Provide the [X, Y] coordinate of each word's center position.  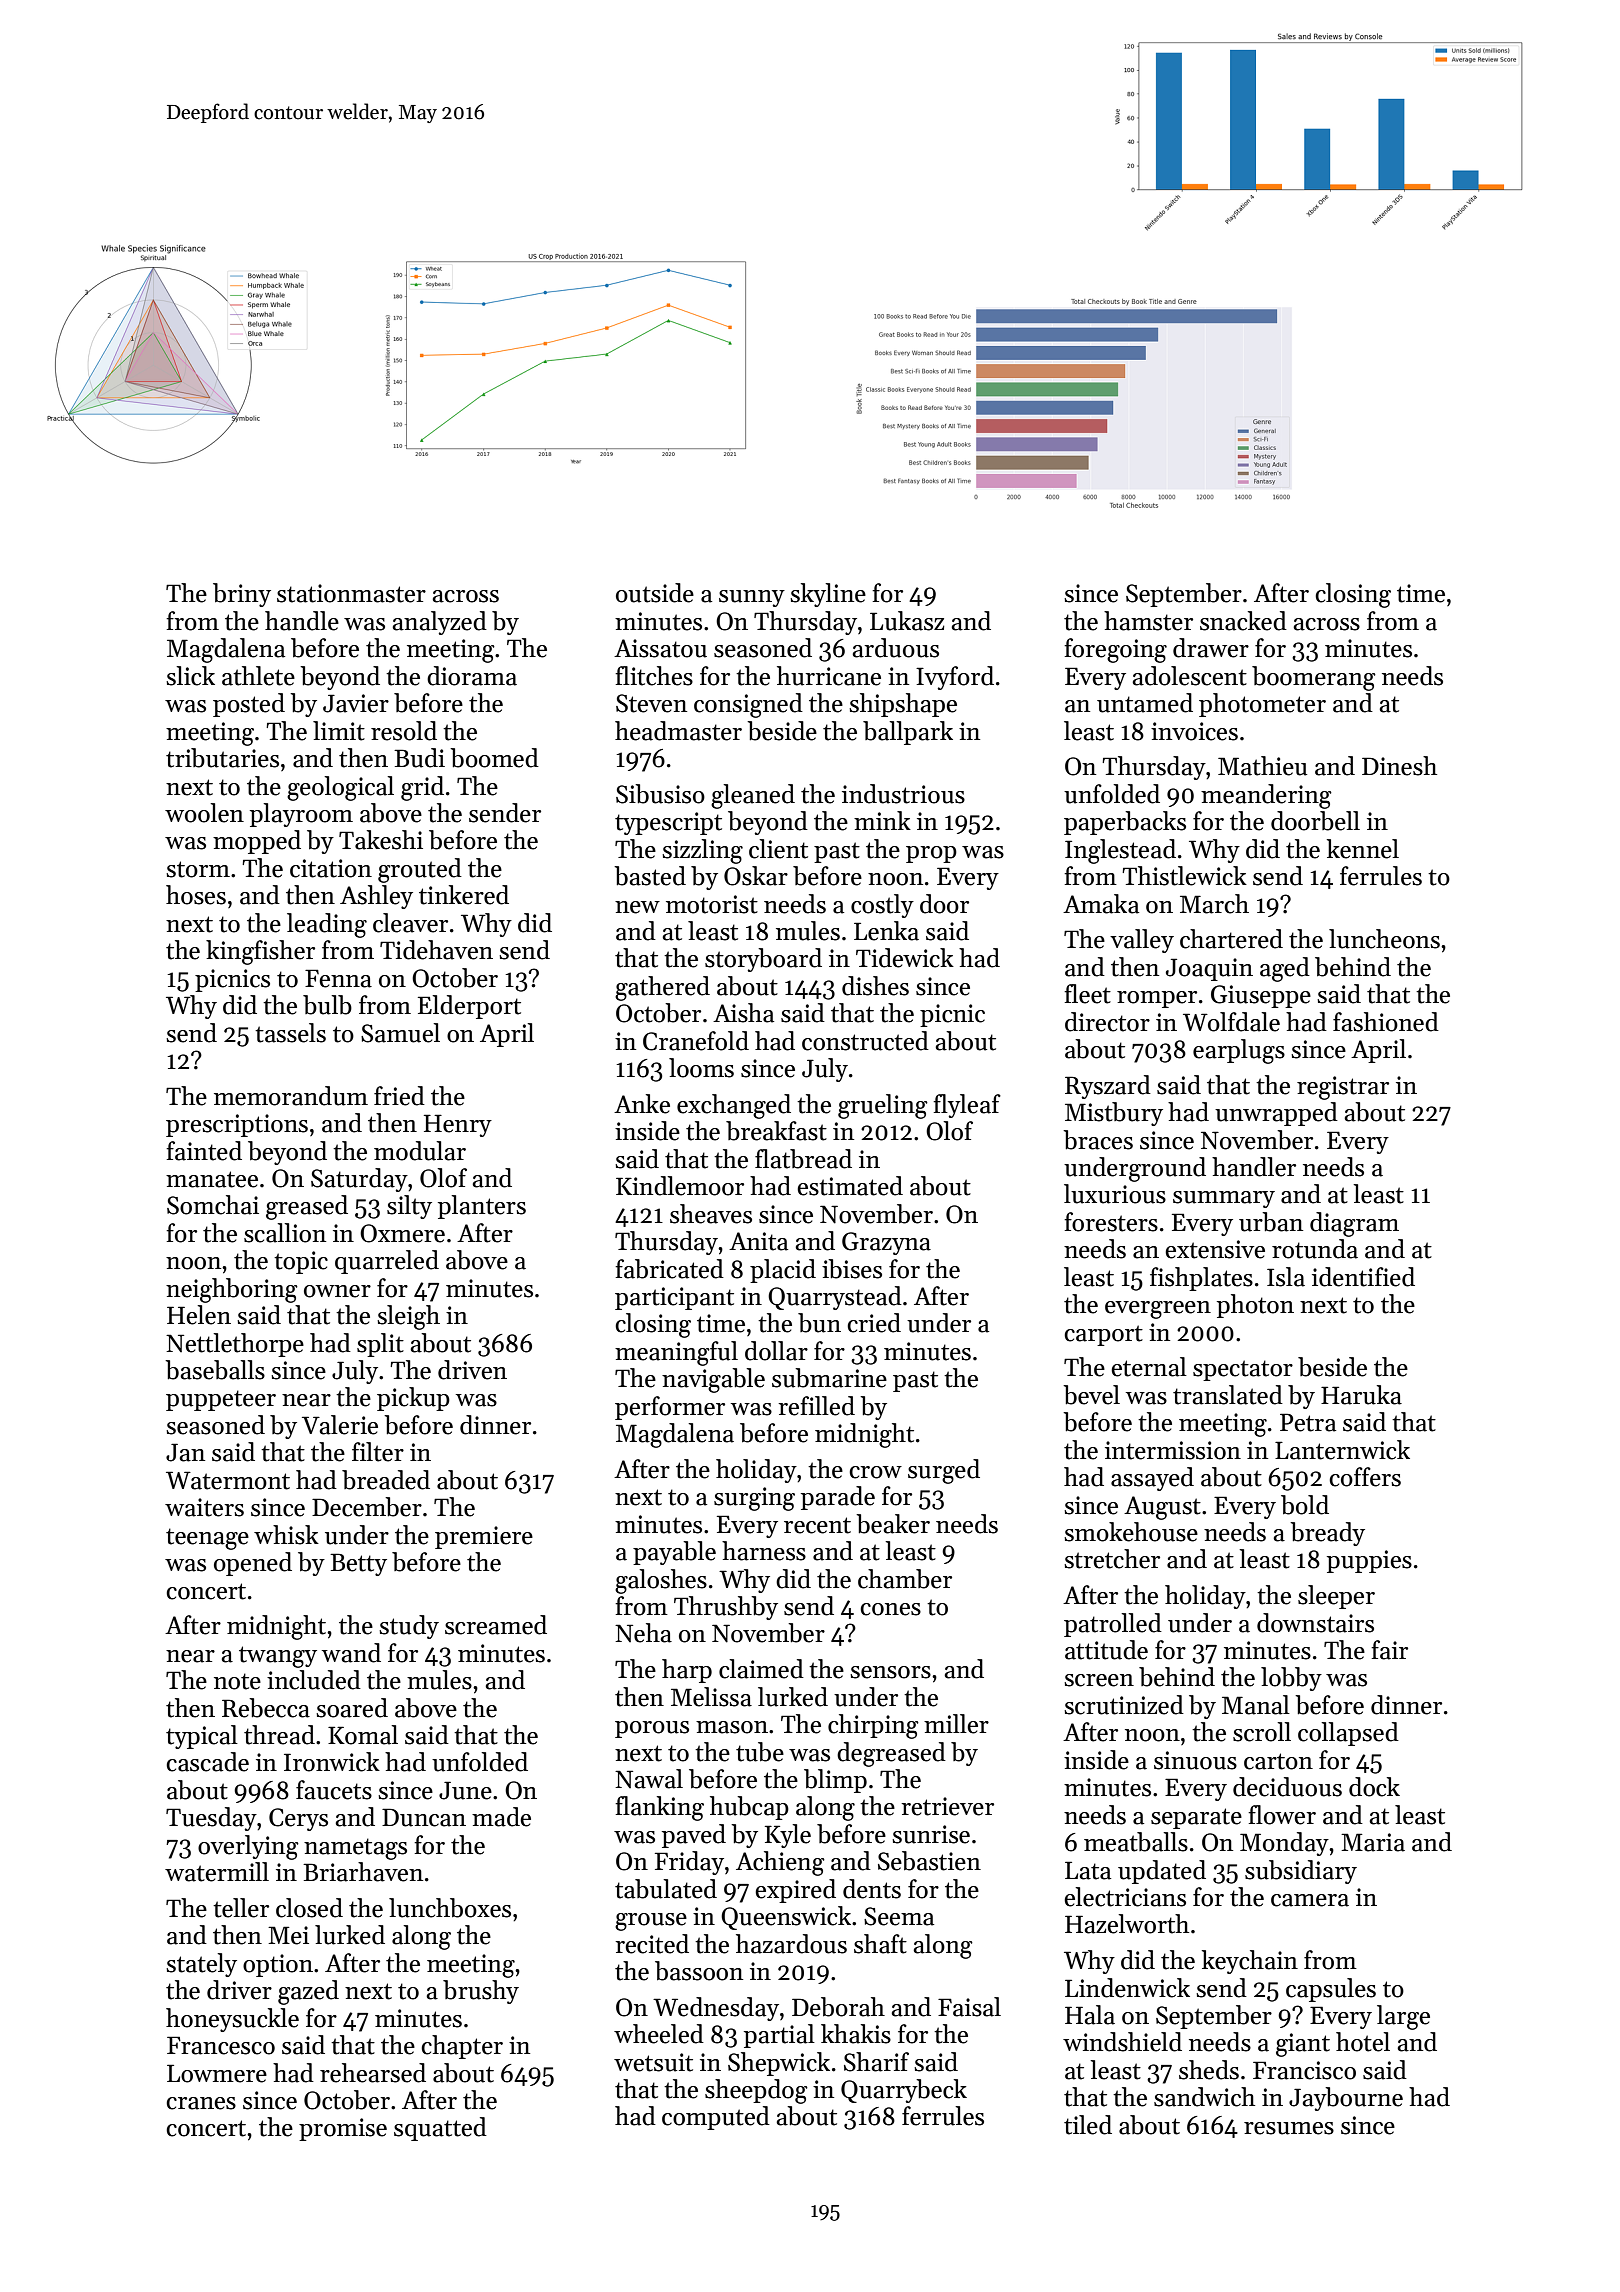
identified [1363, 1277]
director [1107, 1022]
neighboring [232, 1290]
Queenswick [786, 1918]
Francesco [221, 2045]
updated [1162, 1872]
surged [944, 1471]
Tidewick [905, 958]
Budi [419, 758]
